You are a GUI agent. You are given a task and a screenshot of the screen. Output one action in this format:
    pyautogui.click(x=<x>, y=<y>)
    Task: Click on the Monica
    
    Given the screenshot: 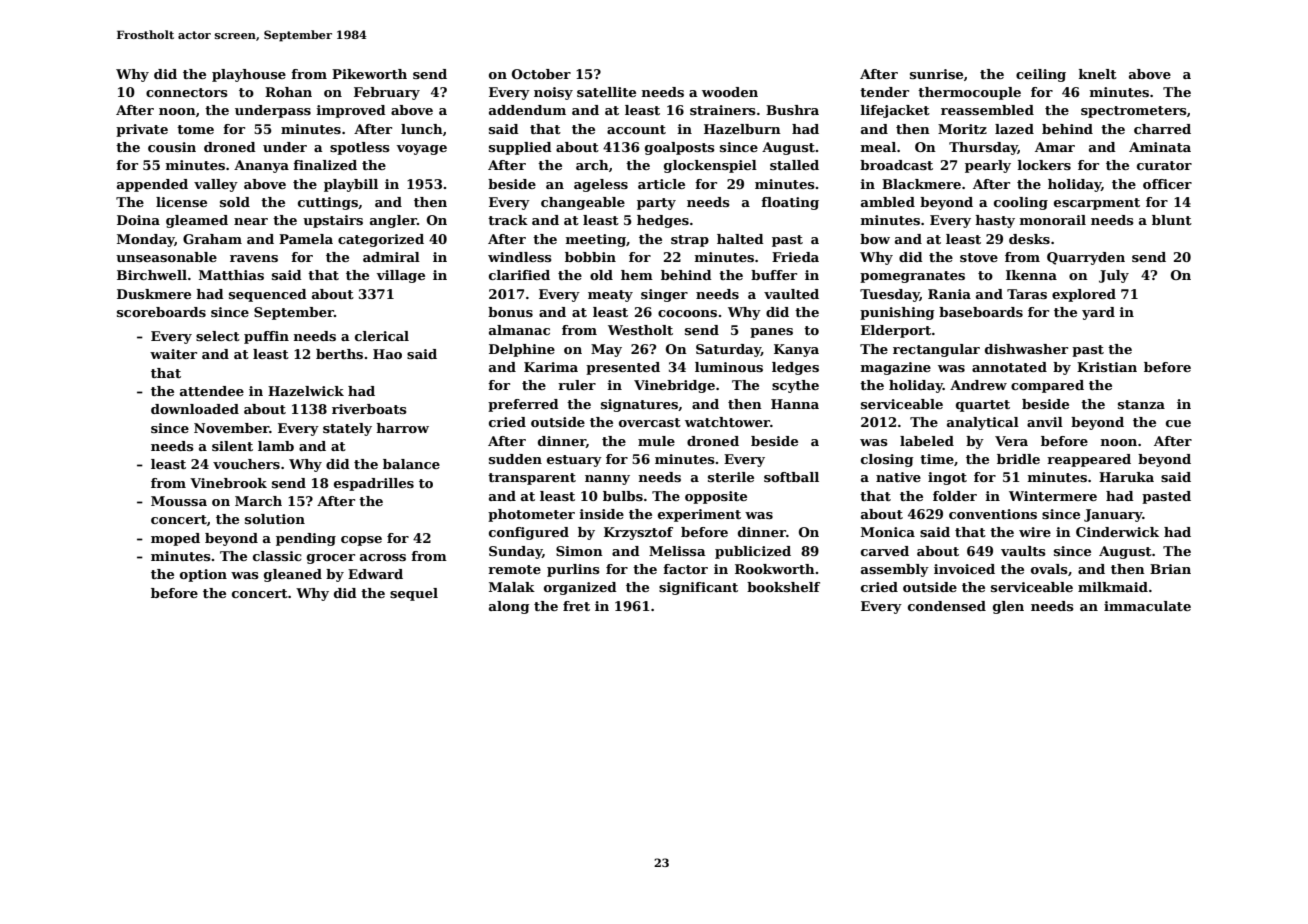 What is the action you would take?
    pyautogui.click(x=888, y=532)
